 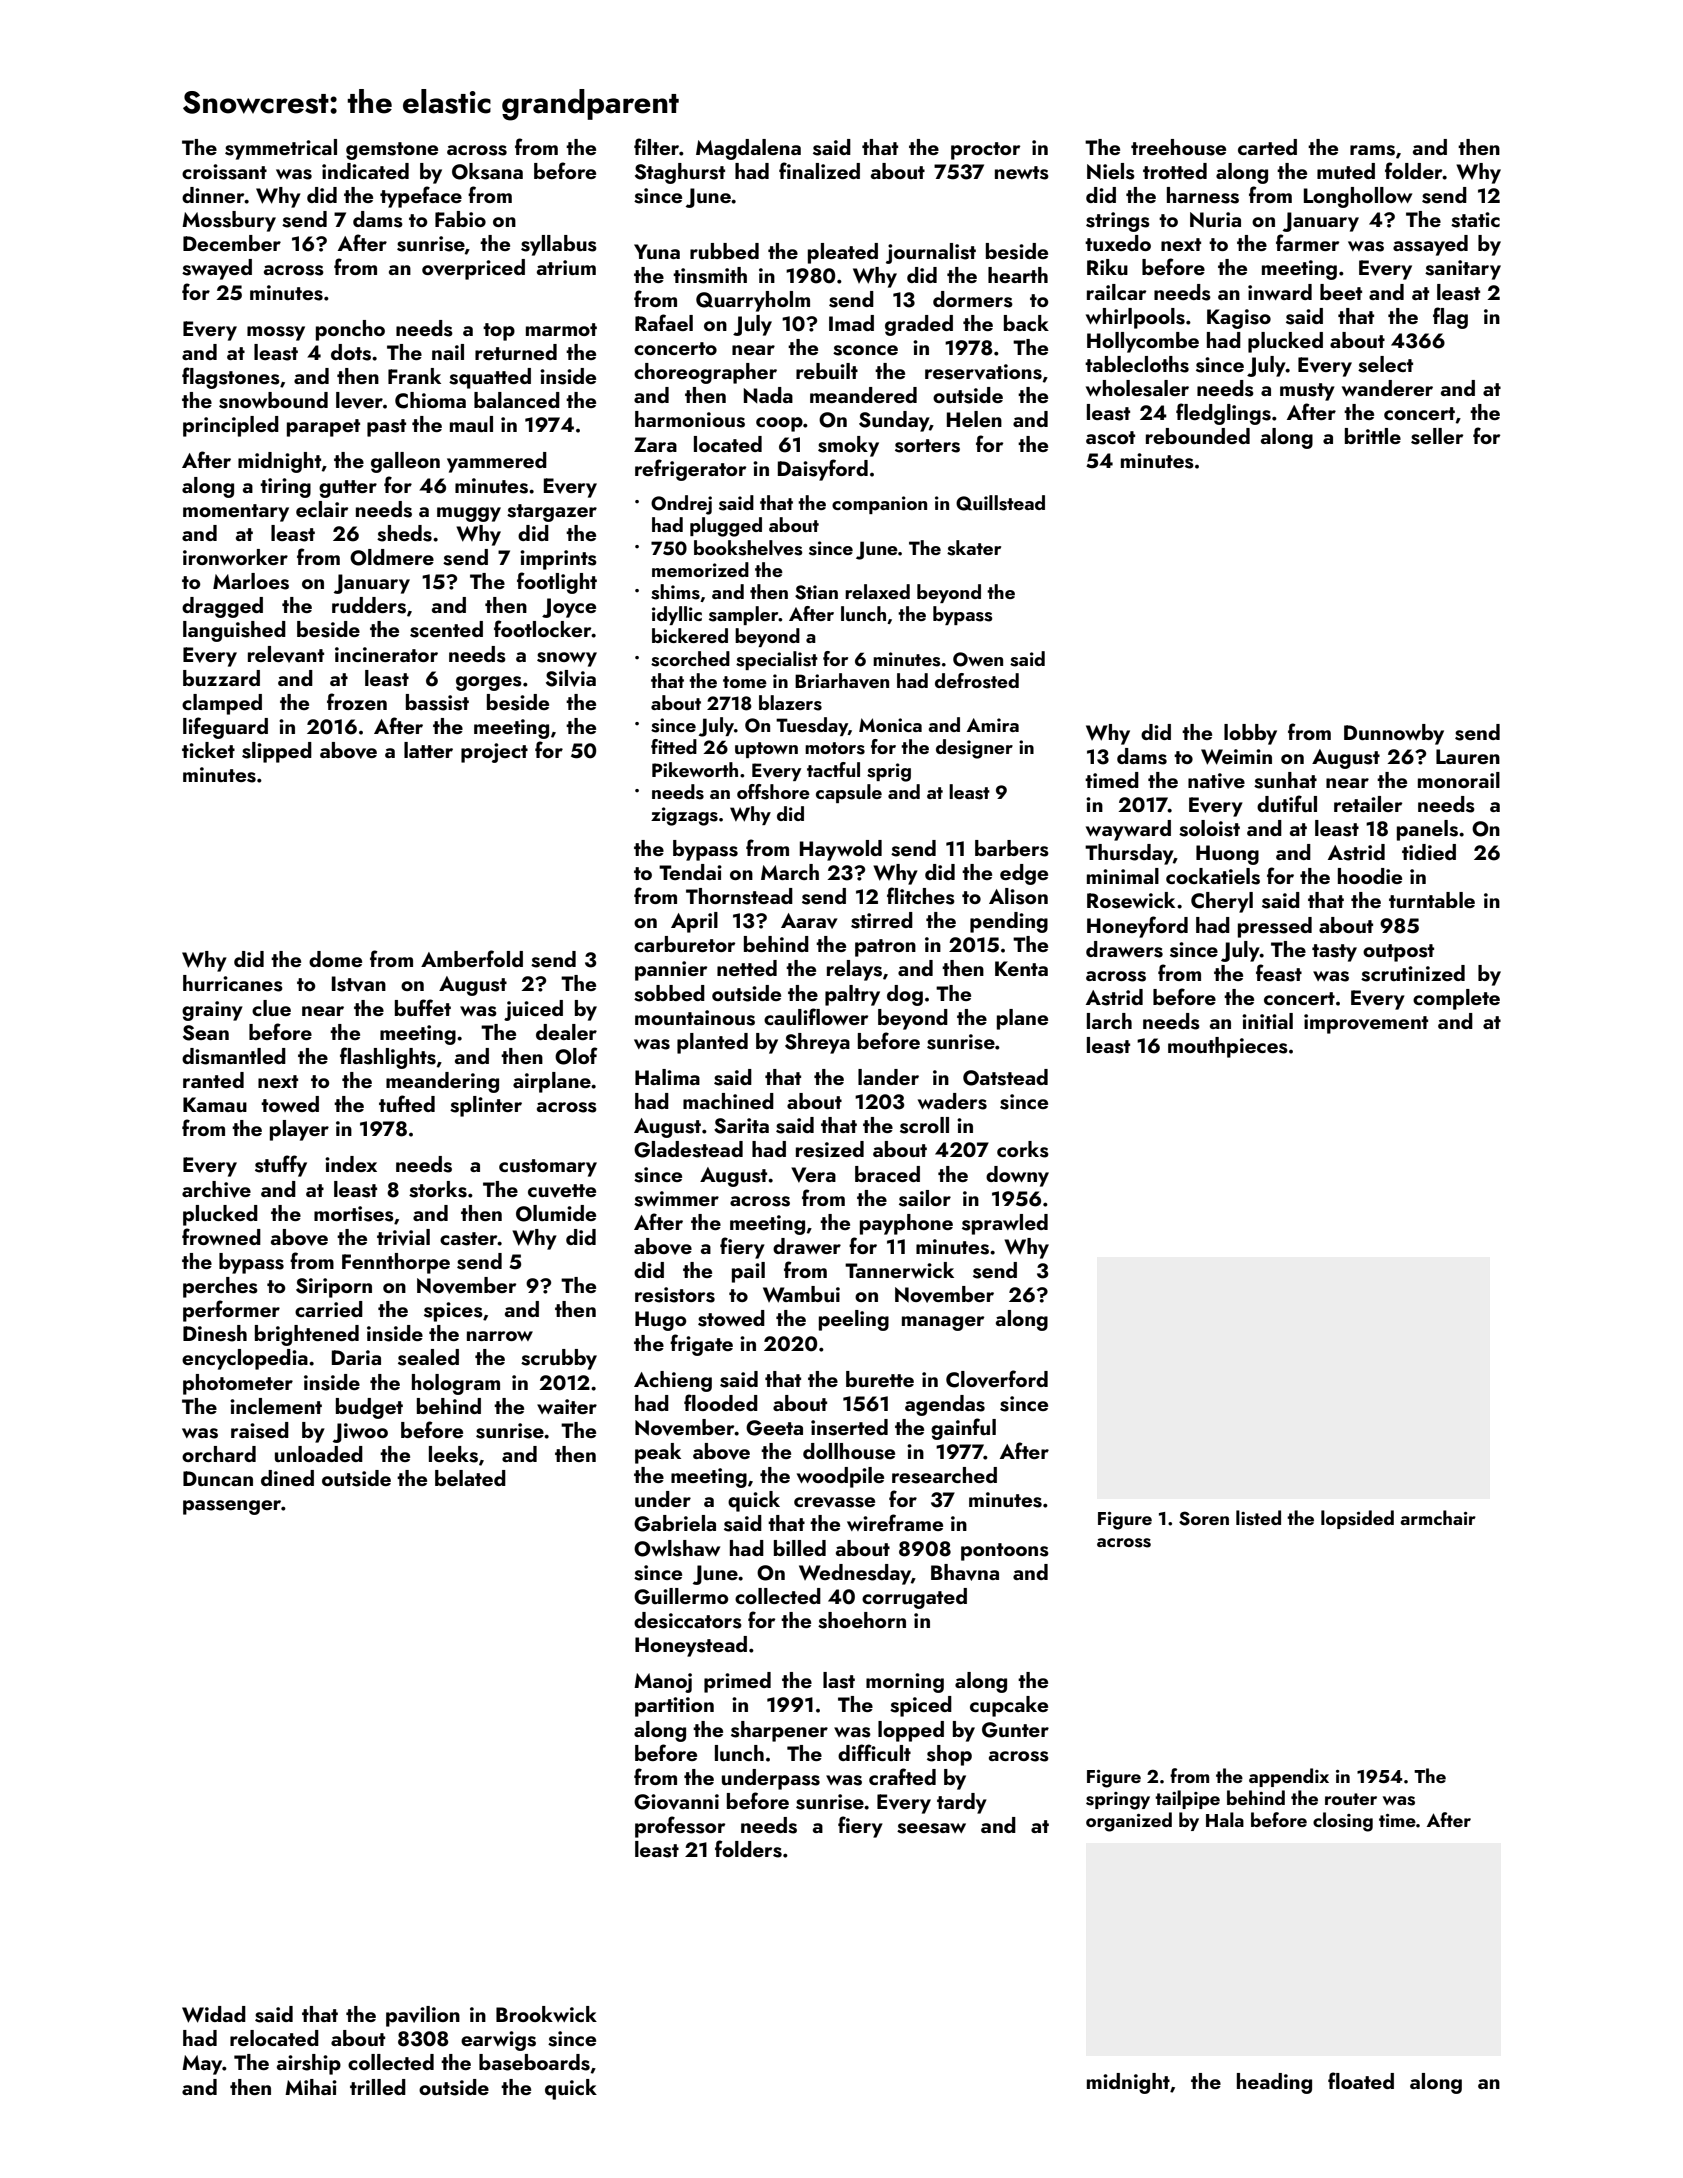 What do you see at coordinates (392, 151) in the page?
I see `gemstone` at bounding box center [392, 151].
